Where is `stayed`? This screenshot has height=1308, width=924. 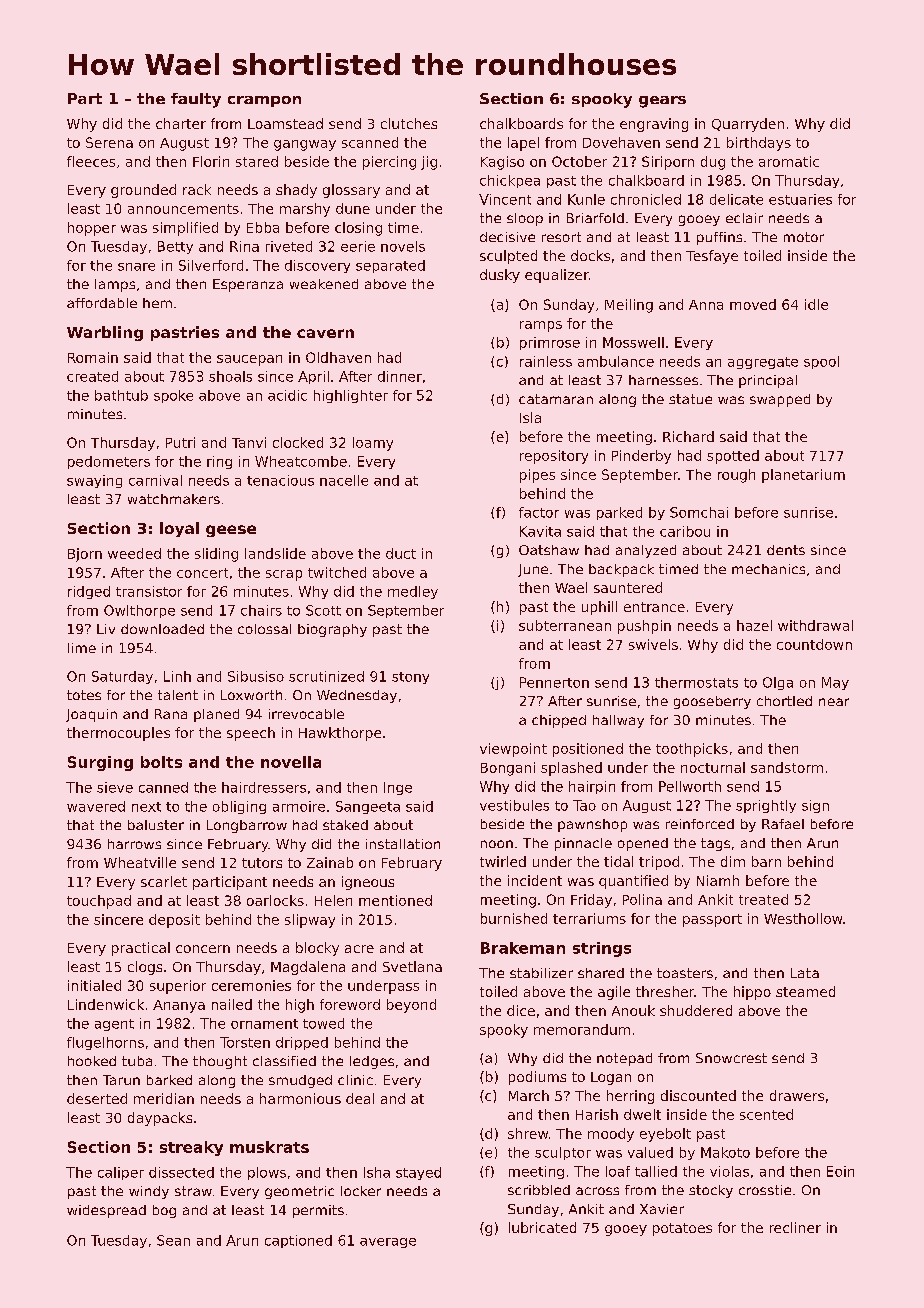 stayed is located at coordinates (418, 1173).
